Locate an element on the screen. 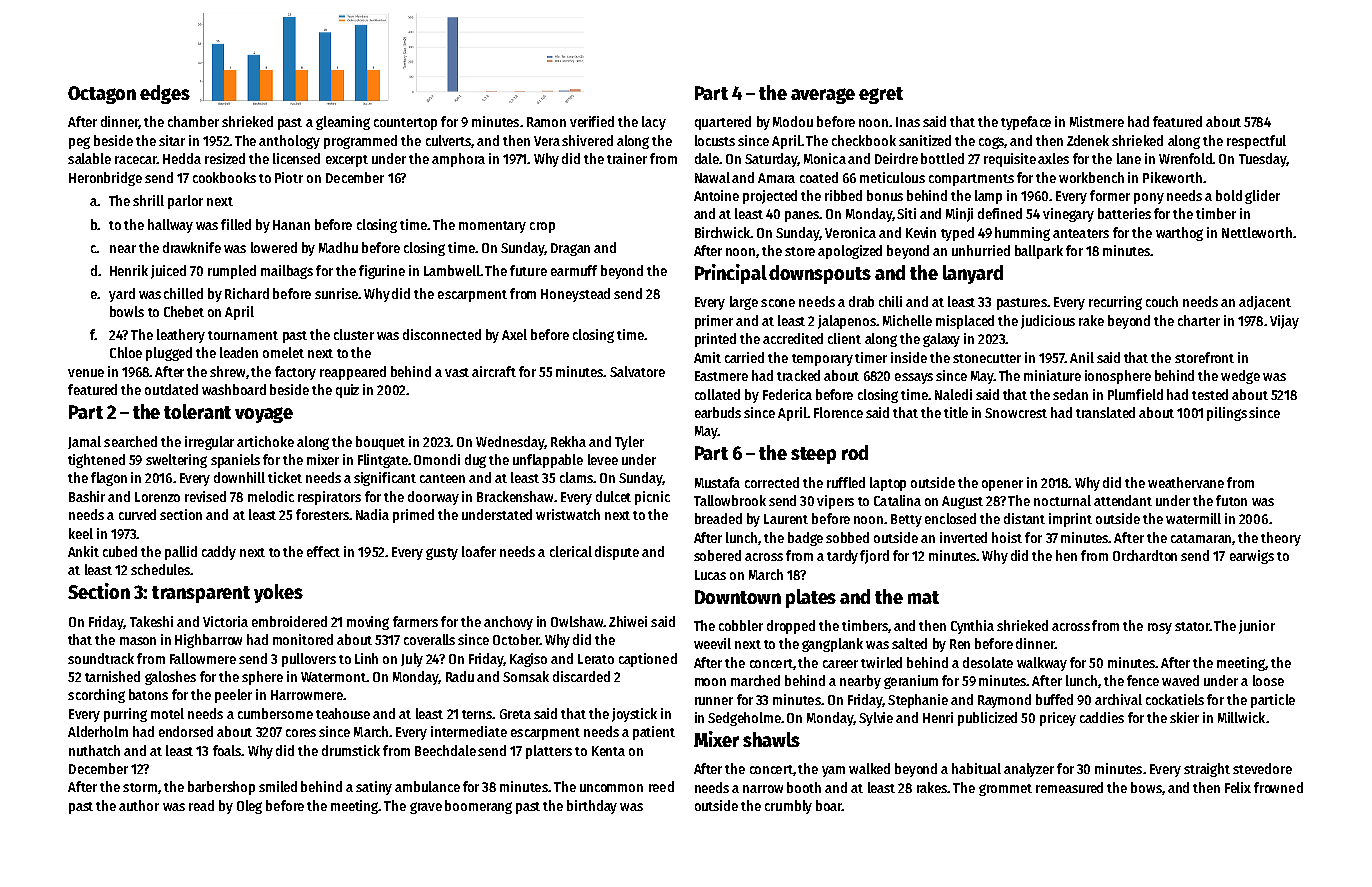 This screenshot has height=887, width=1372. verified is located at coordinates (592, 121).
